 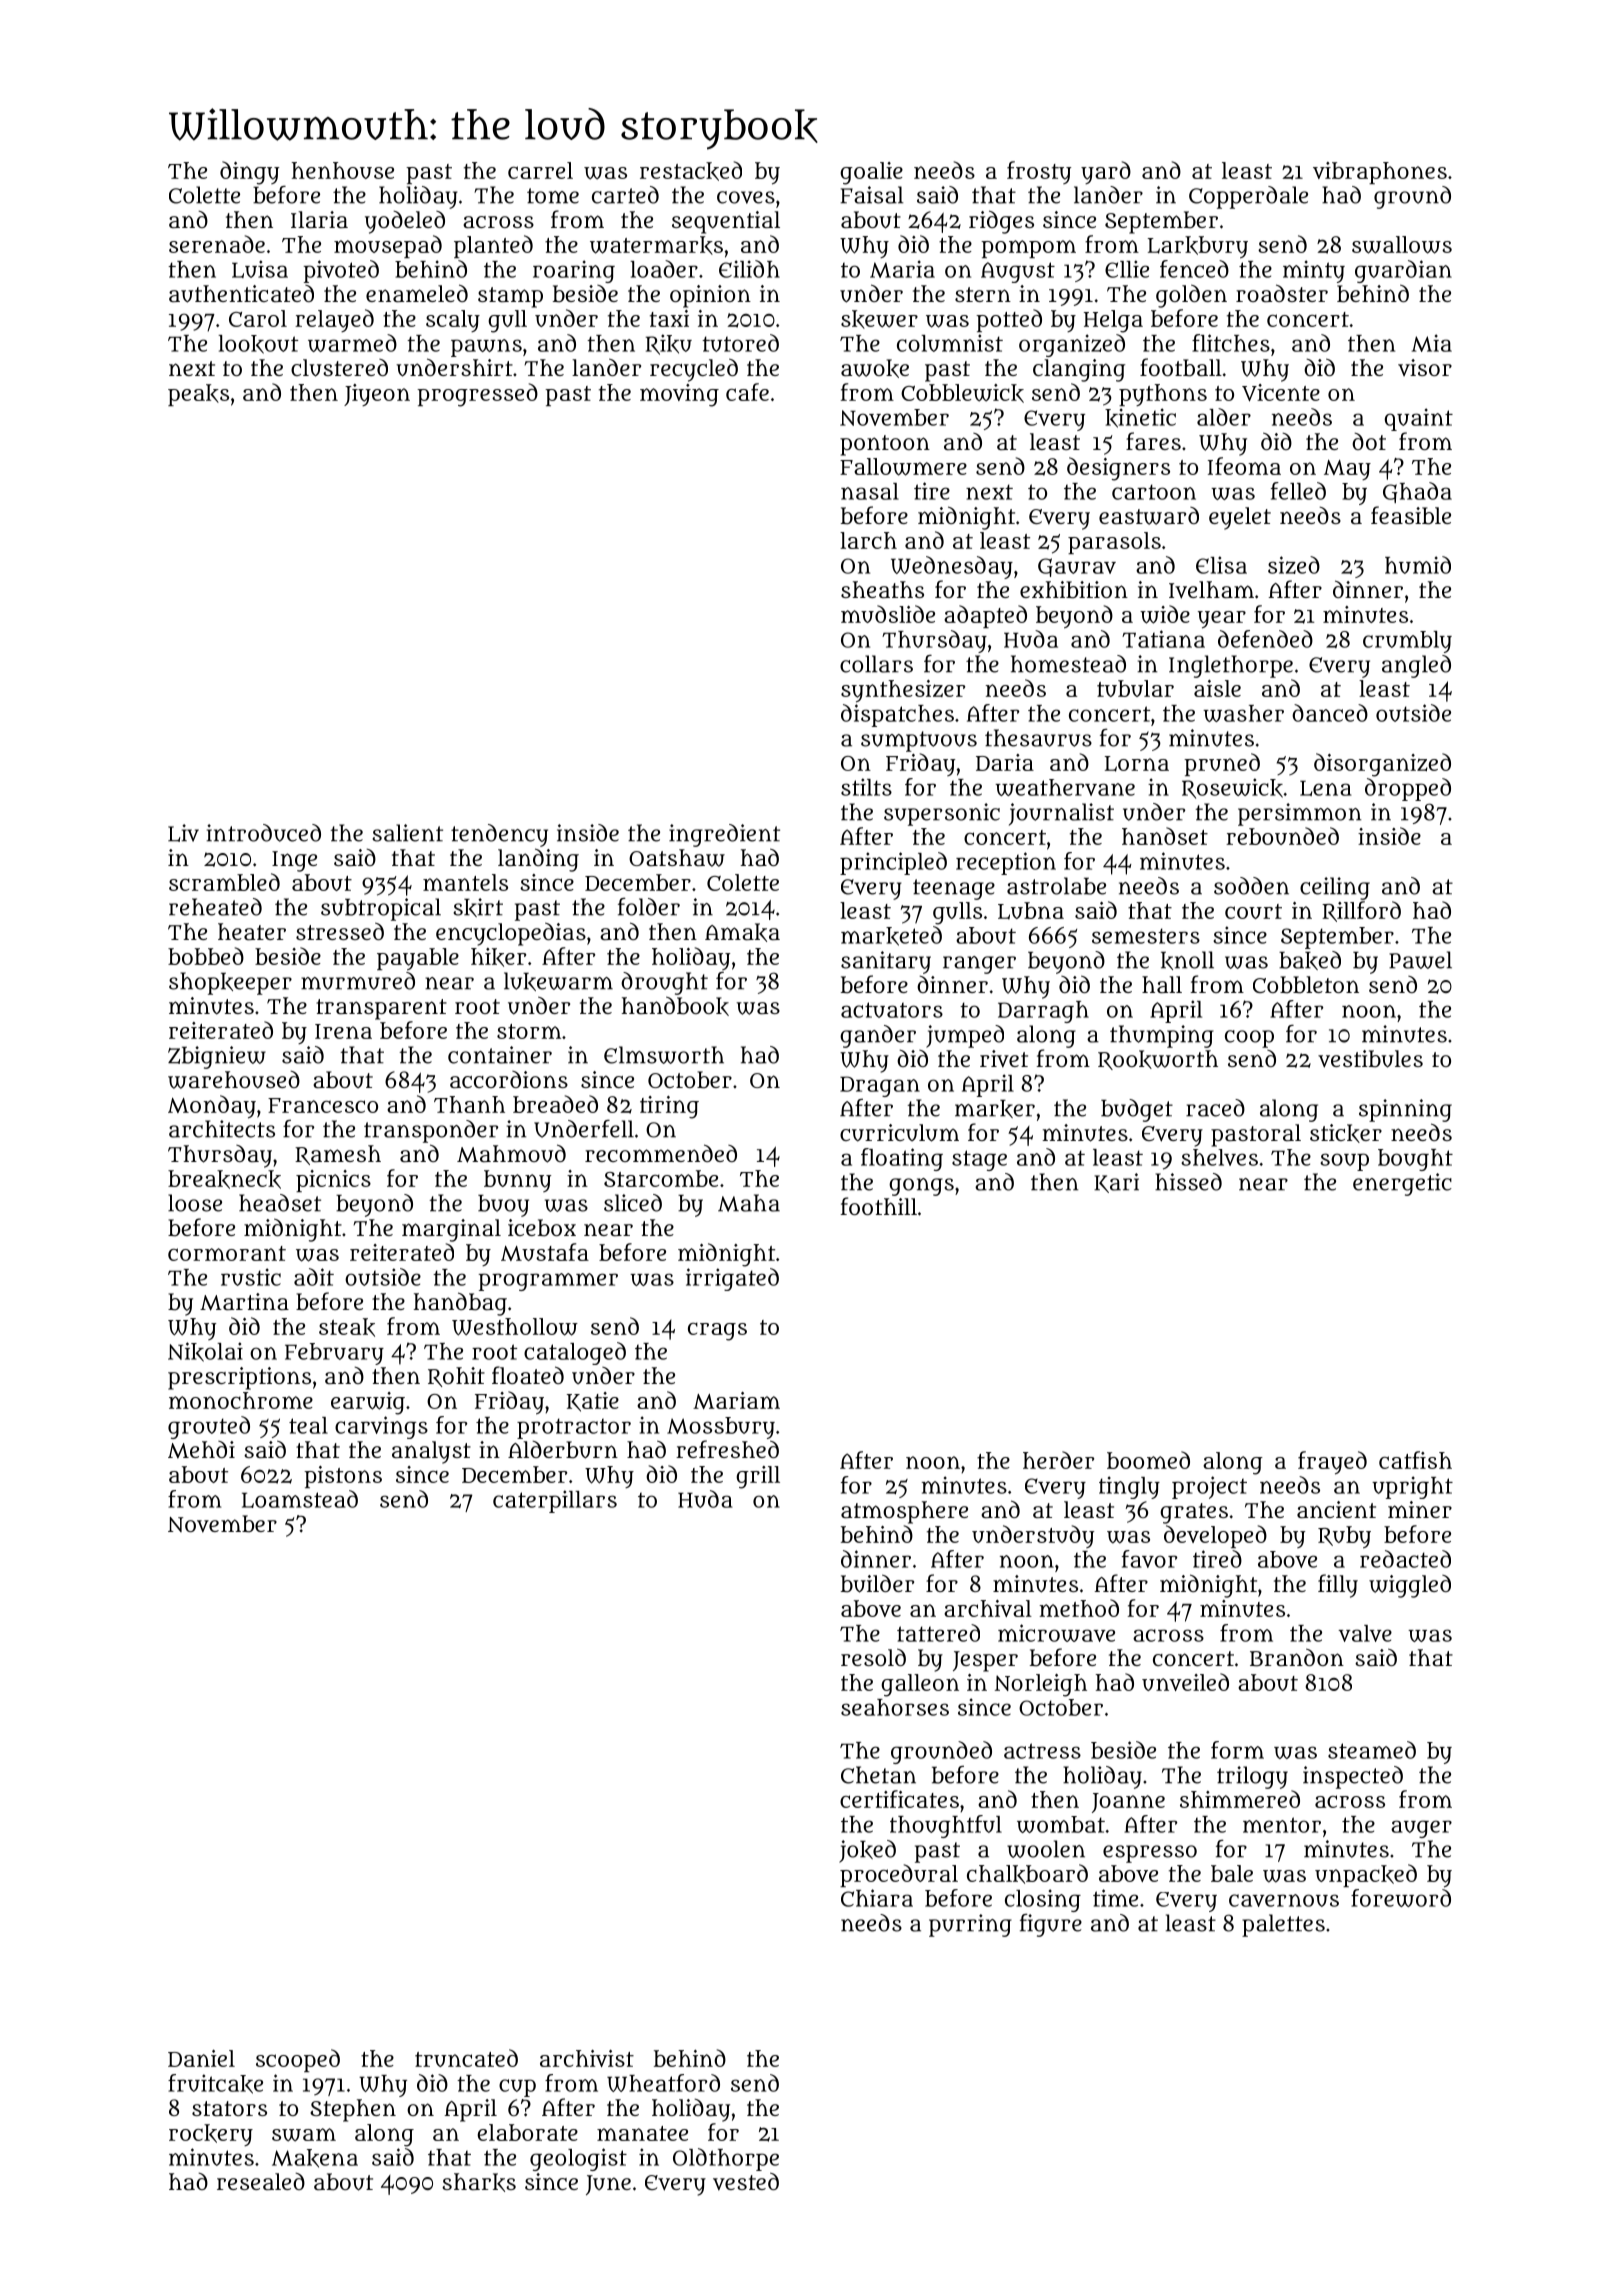 I want to click on catfish, so click(x=1415, y=1460).
